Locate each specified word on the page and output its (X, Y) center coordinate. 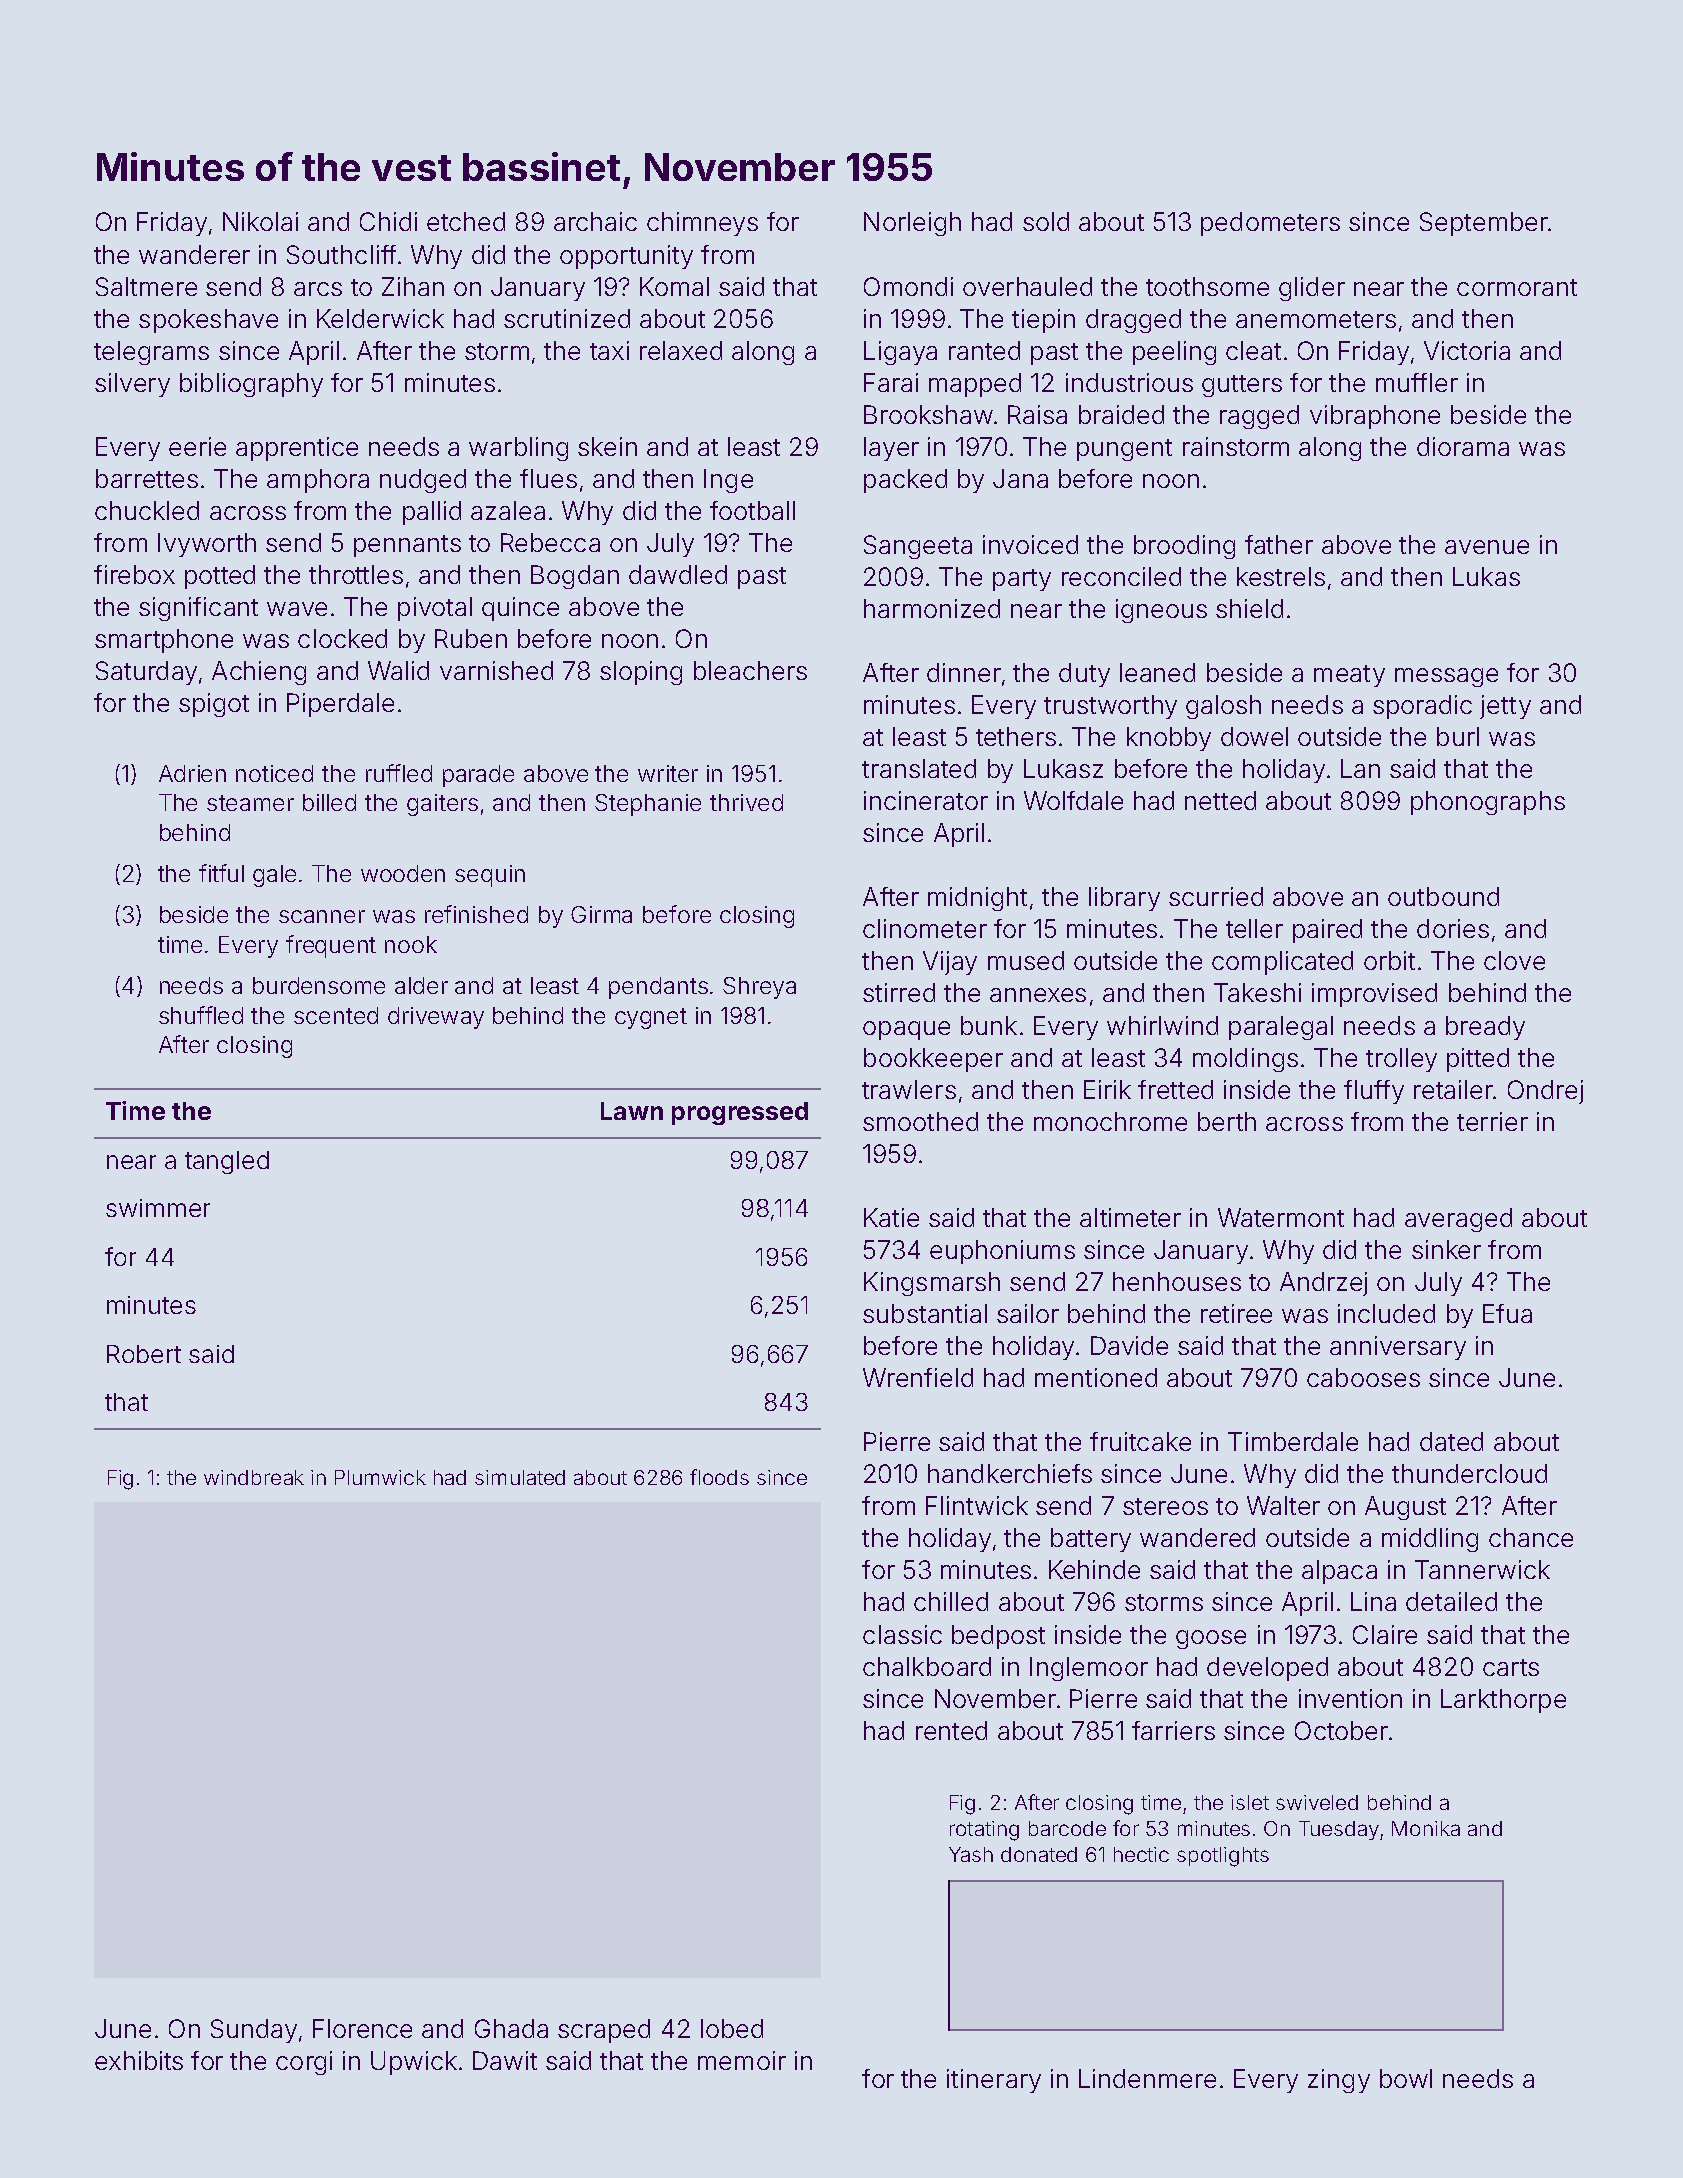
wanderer (194, 254)
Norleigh (912, 224)
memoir (742, 2060)
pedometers (1270, 224)
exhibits (139, 2060)
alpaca (1339, 1572)
